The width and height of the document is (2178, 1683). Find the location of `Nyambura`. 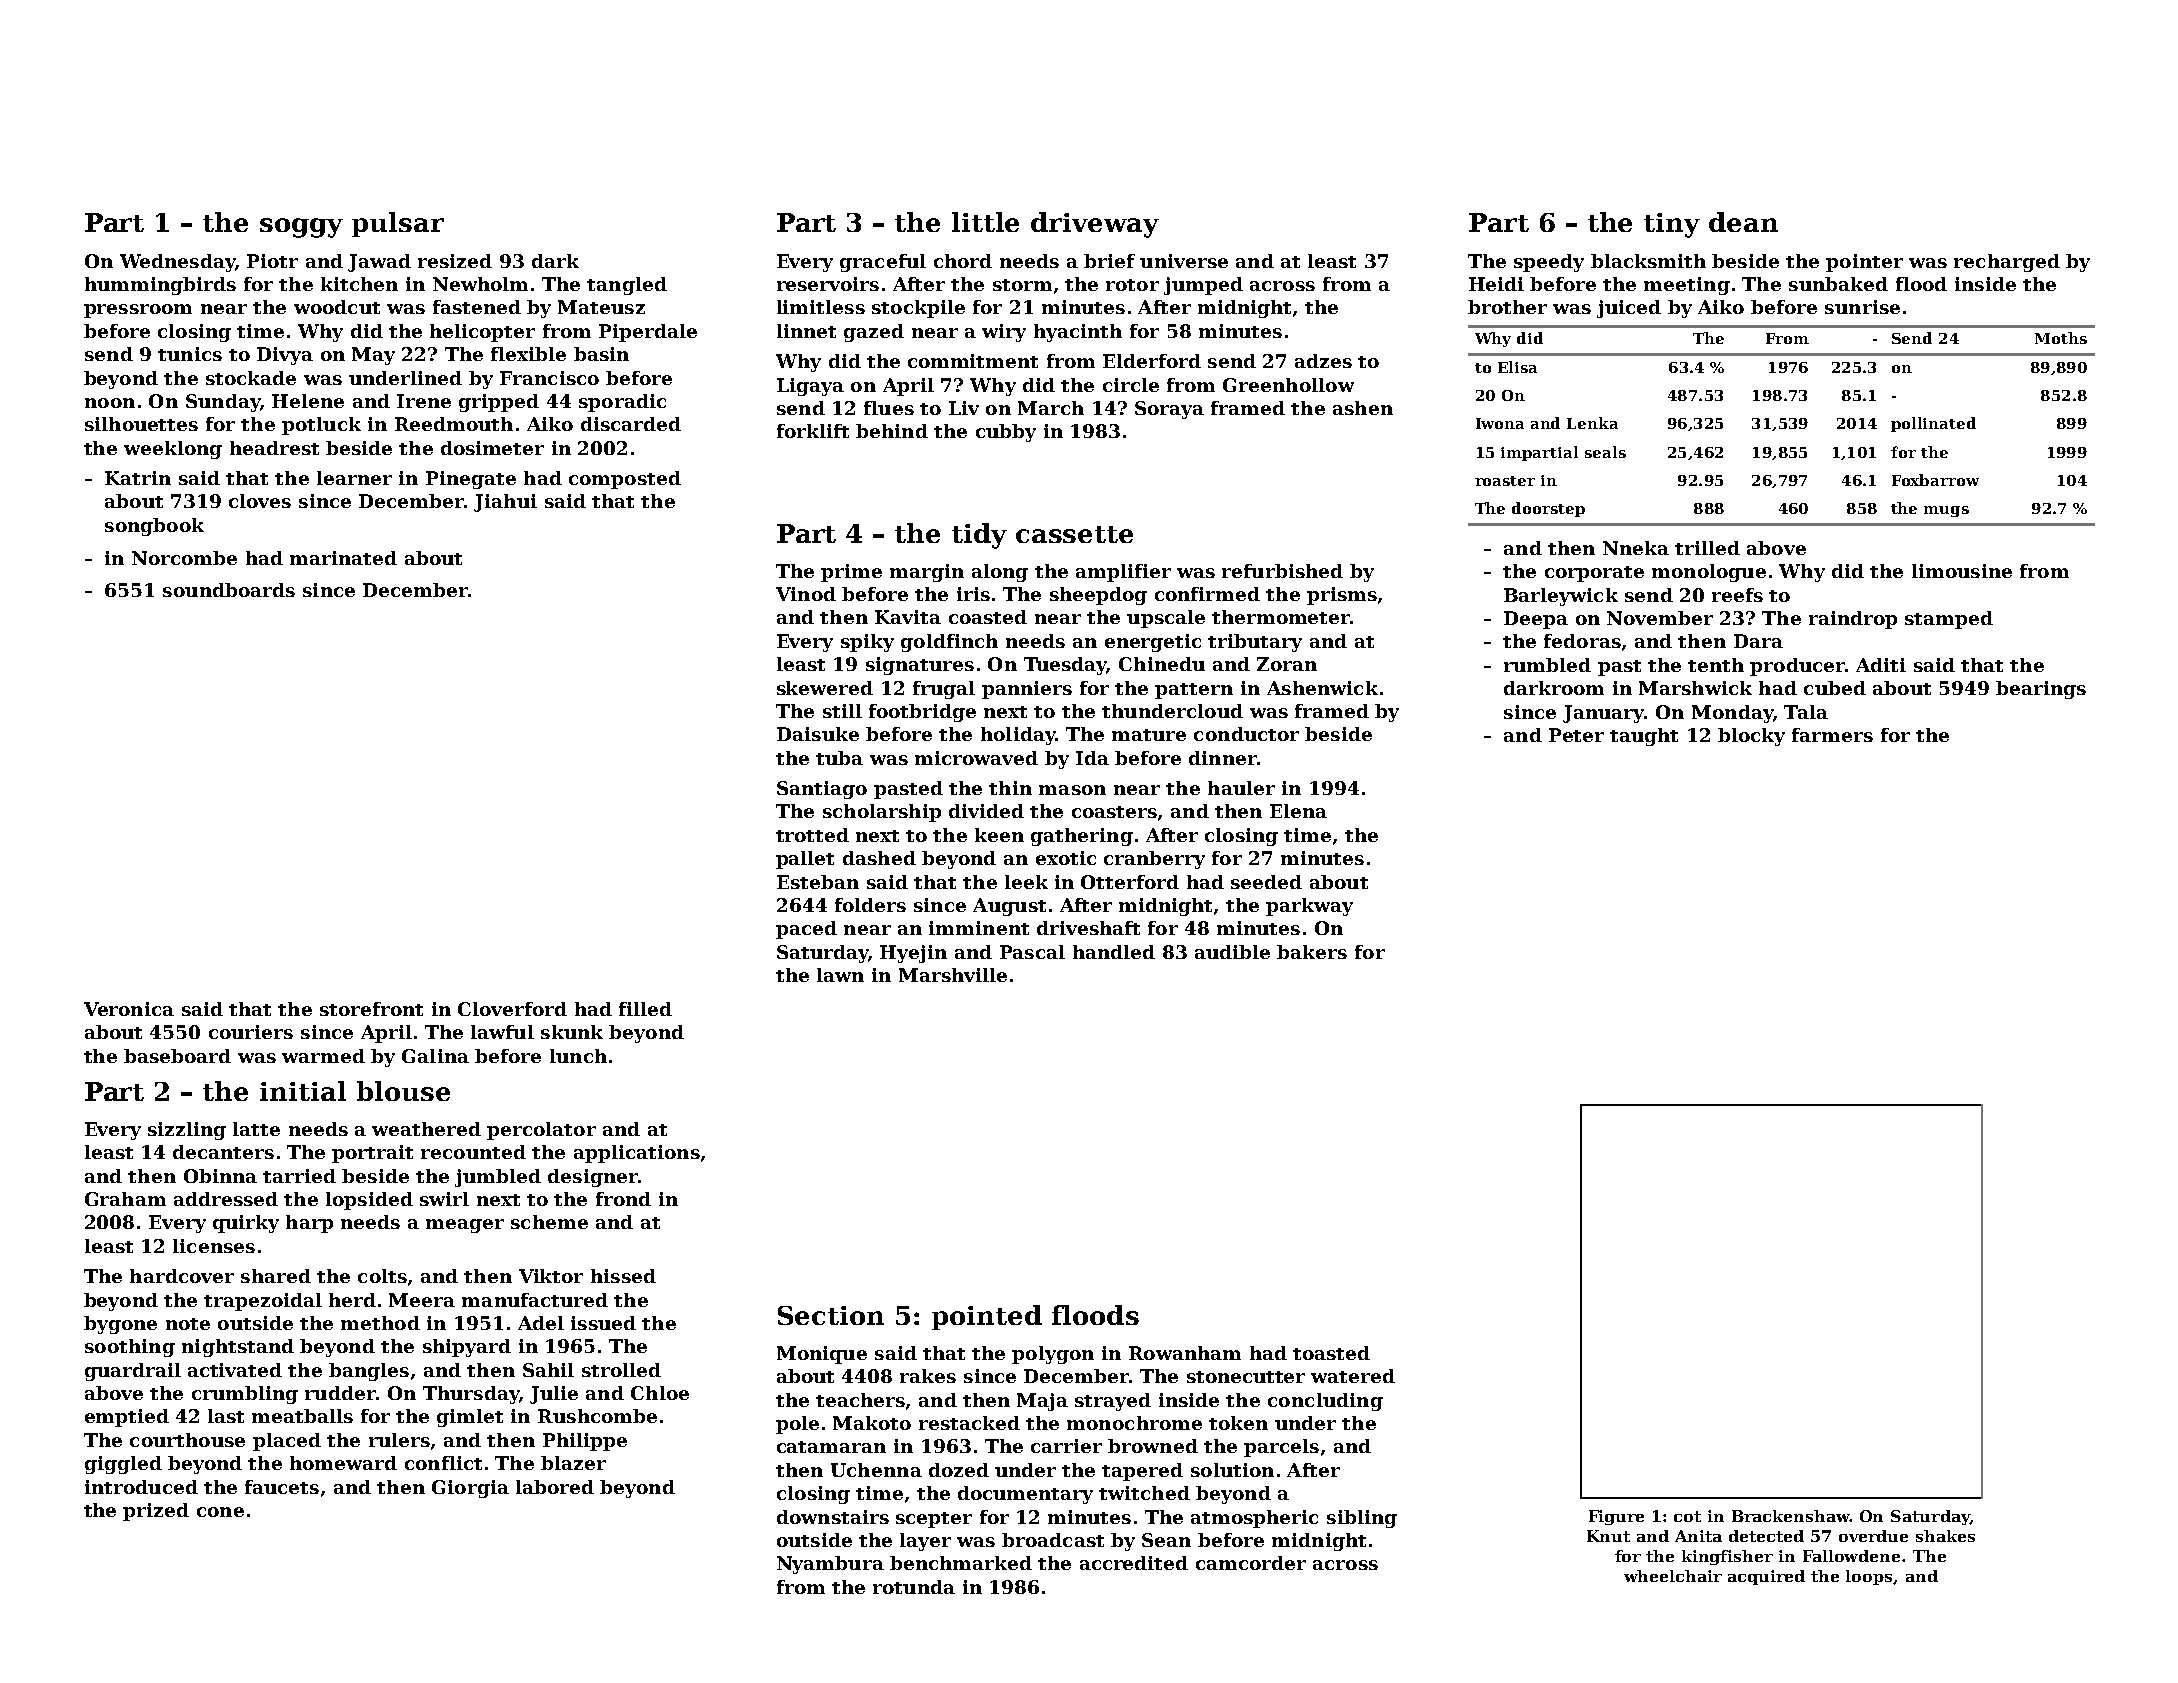

Nyambura is located at coordinates (830, 1565).
